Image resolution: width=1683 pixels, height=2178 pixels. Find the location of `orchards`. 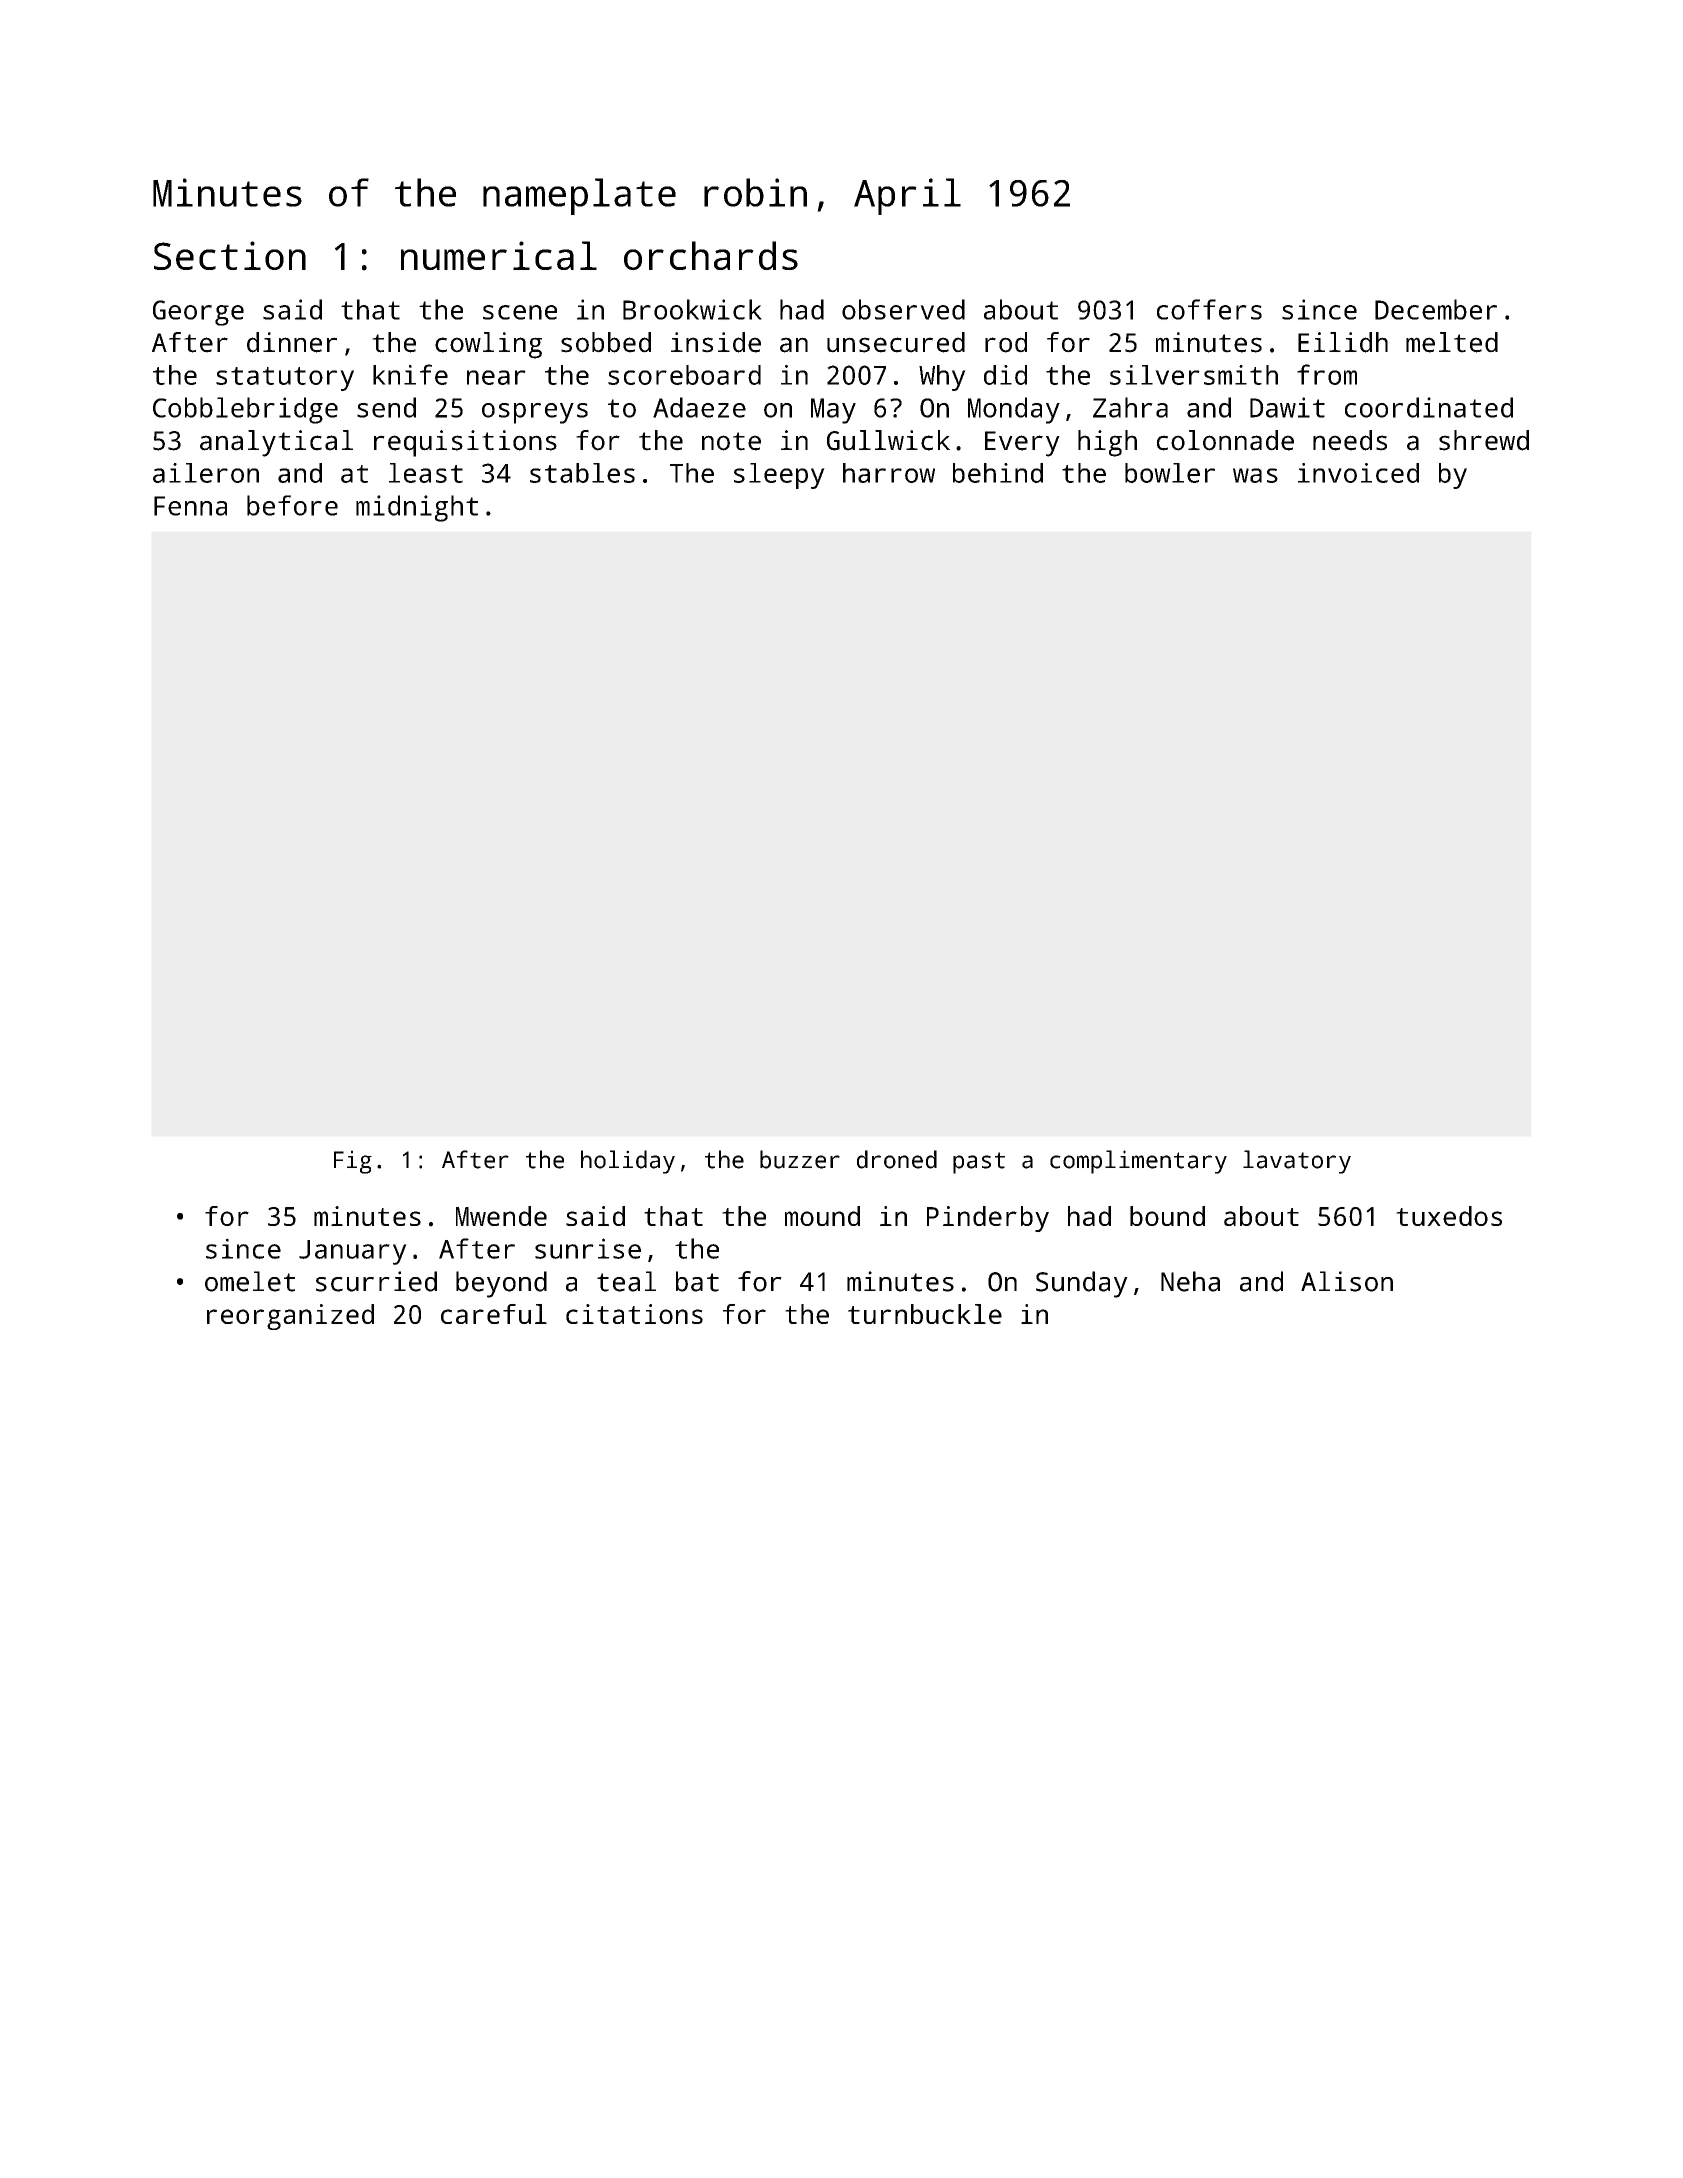

orchards is located at coordinates (711, 255).
